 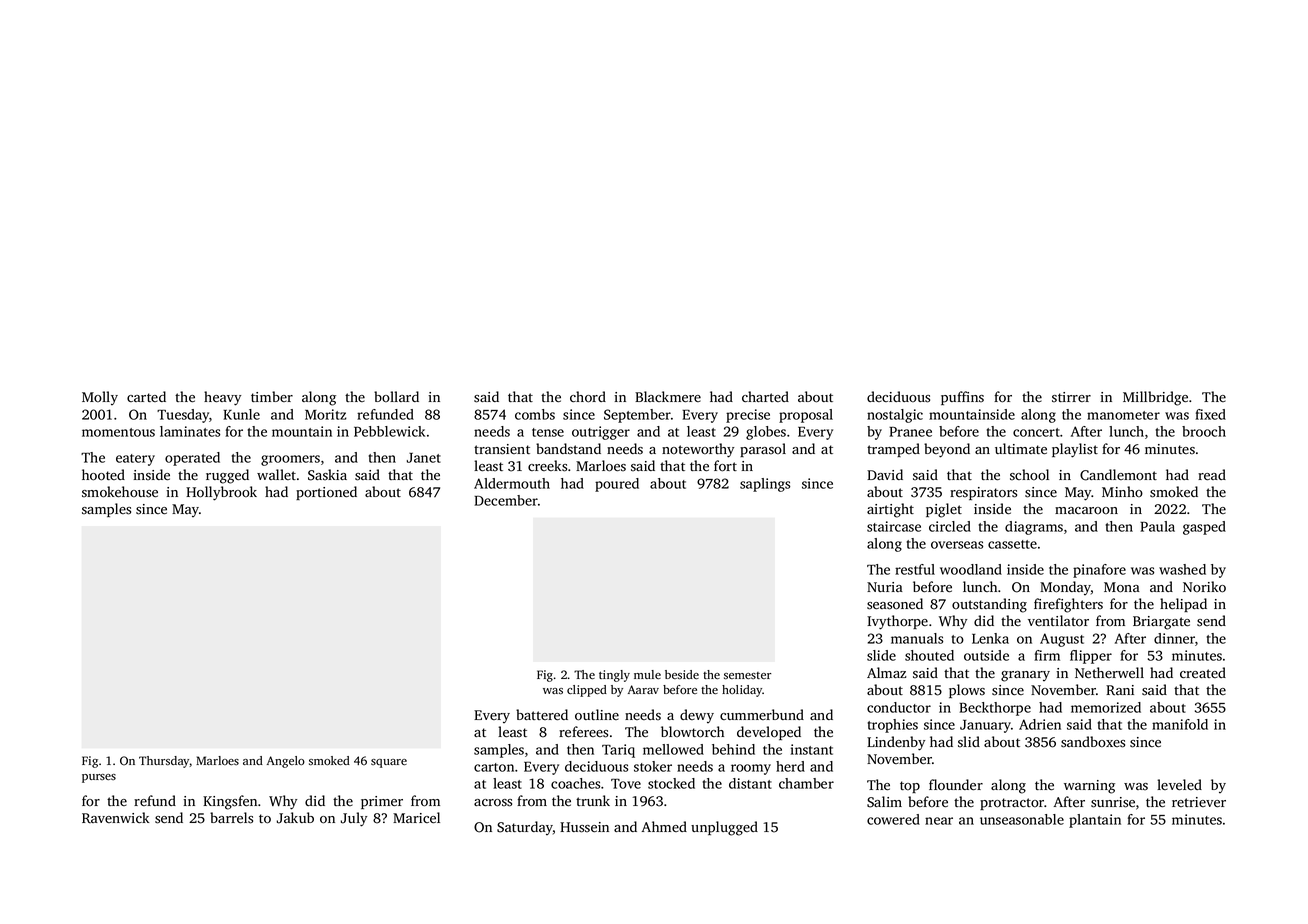 I want to click on manifold, so click(x=1180, y=724).
